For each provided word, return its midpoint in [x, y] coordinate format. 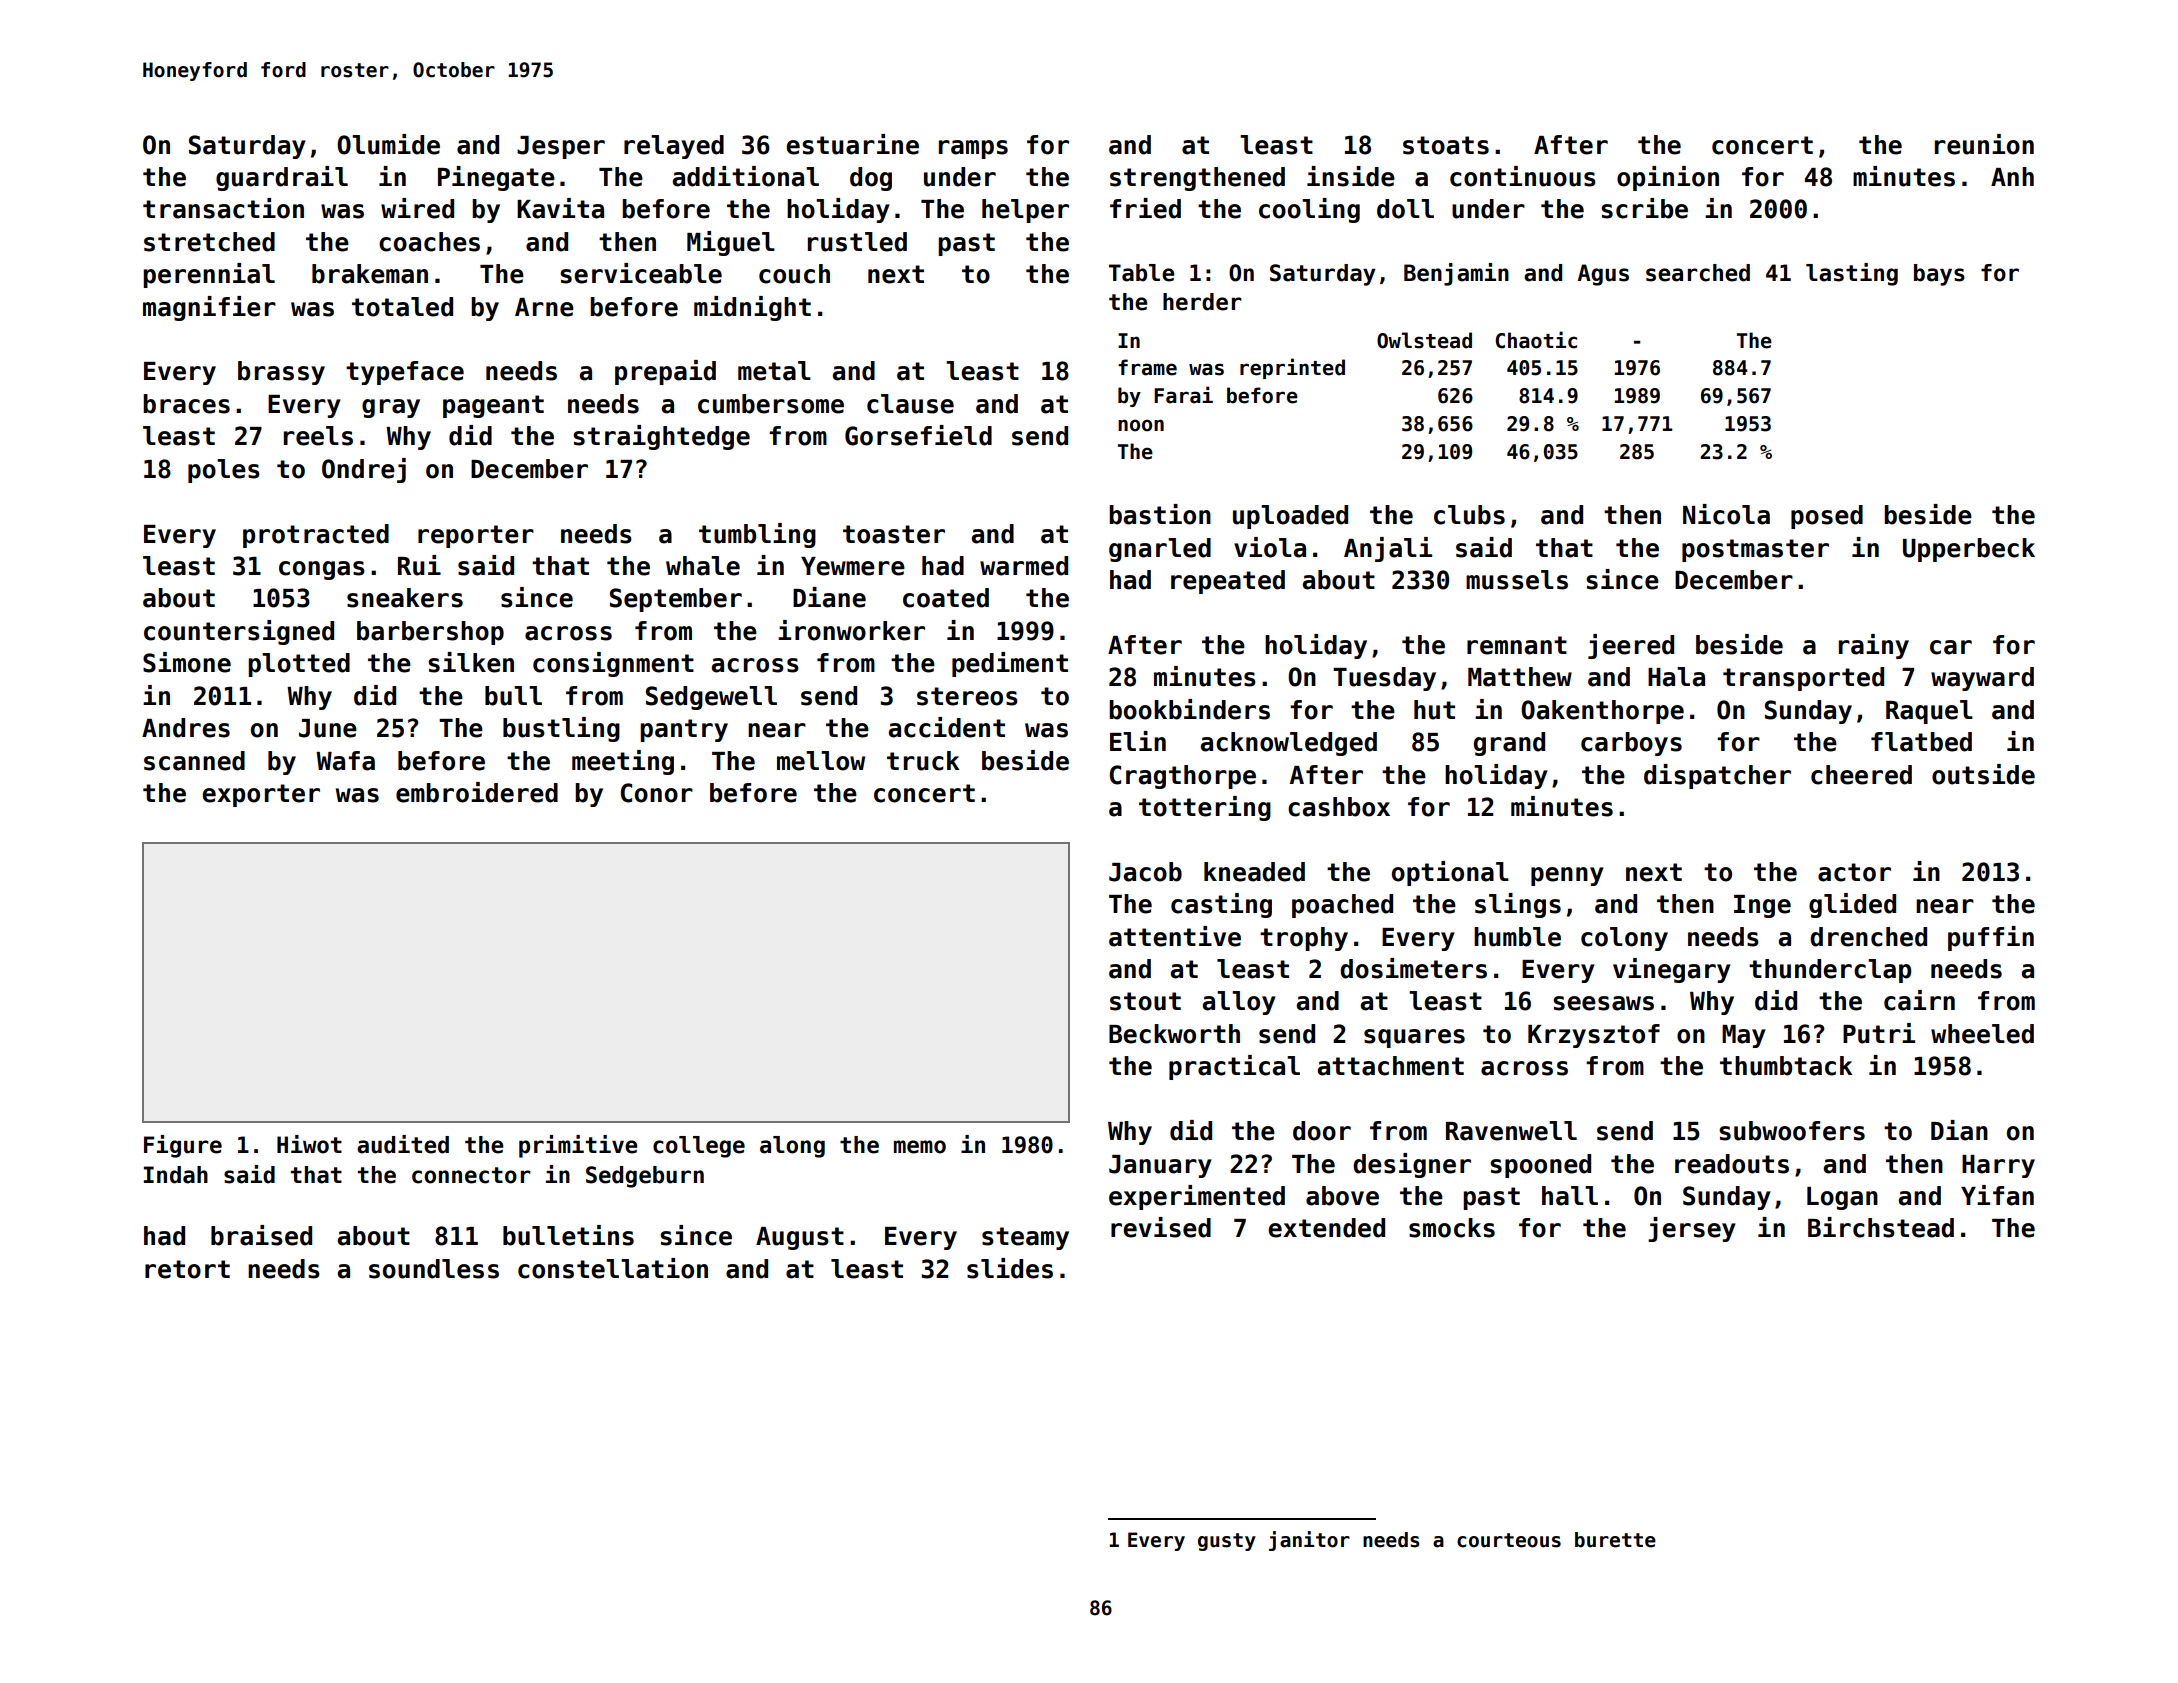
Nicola [1726, 514]
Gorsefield [918, 435]
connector [471, 1175]
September [676, 600]
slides [1010, 1268]
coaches [429, 242]
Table [1142, 273]
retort [187, 1269]
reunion [1984, 144]
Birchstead [1881, 1227]
